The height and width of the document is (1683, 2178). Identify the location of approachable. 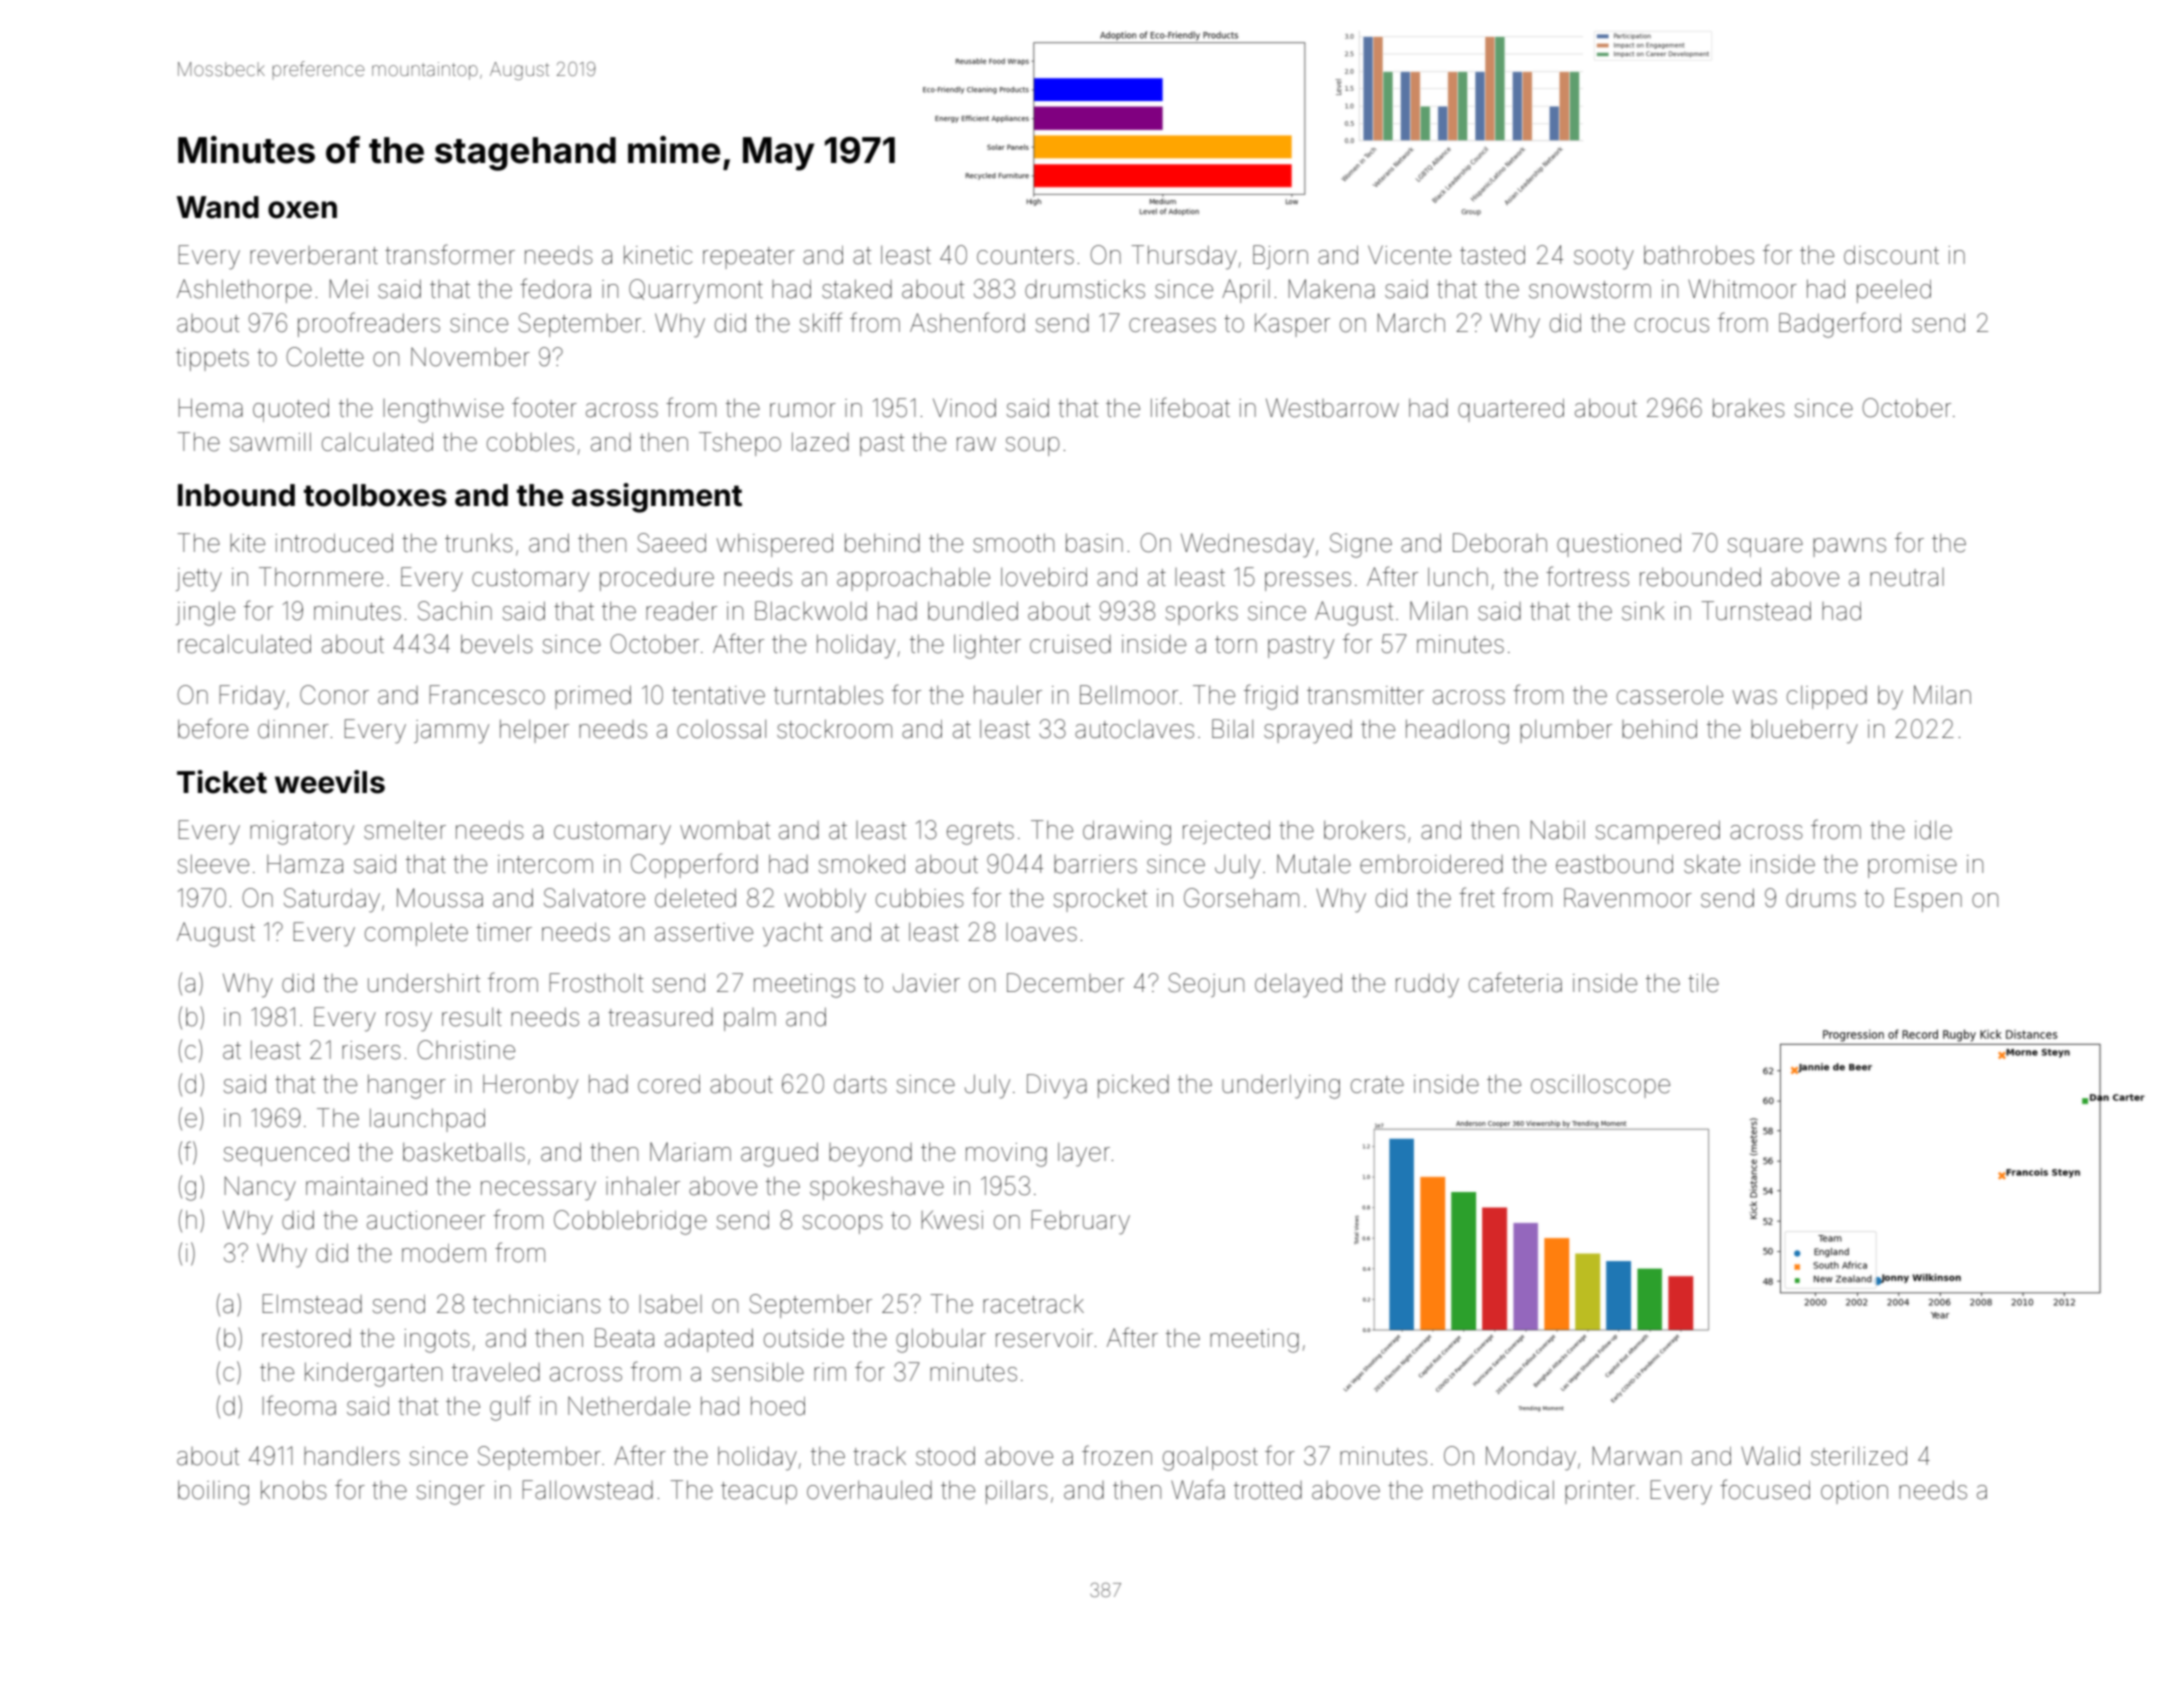
(913, 579).
